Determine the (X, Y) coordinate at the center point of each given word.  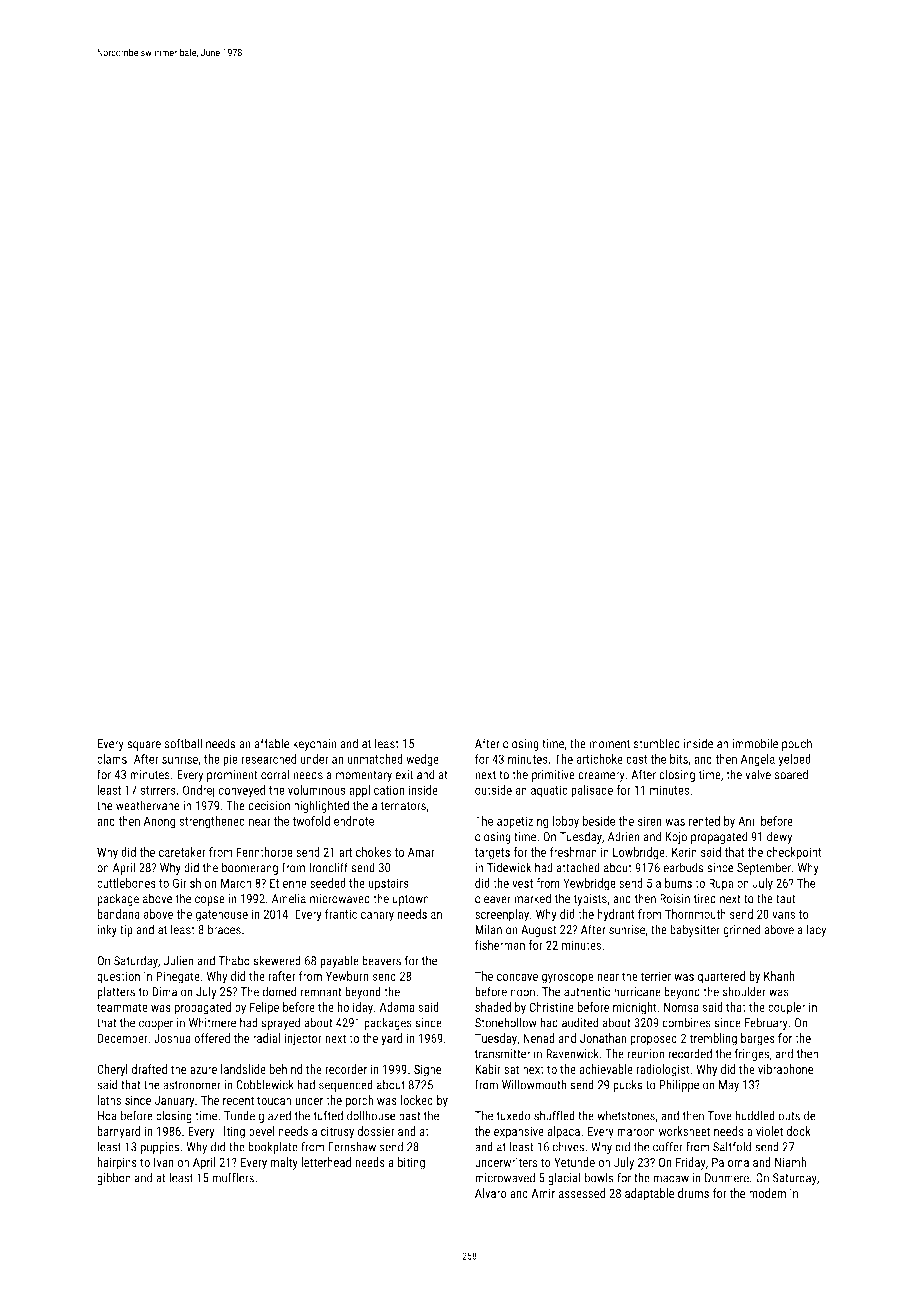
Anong (160, 822)
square (144, 746)
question (118, 977)
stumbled (657, 743)
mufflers (233, 1177)
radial (266, 1038)
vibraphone (785, 1070)
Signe (428, 1070)
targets (492, 854)
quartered (721, 977)
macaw (671, 1179)
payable (339, 961)
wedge (422, 760)
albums (674, 883)
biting (411, 1163)
